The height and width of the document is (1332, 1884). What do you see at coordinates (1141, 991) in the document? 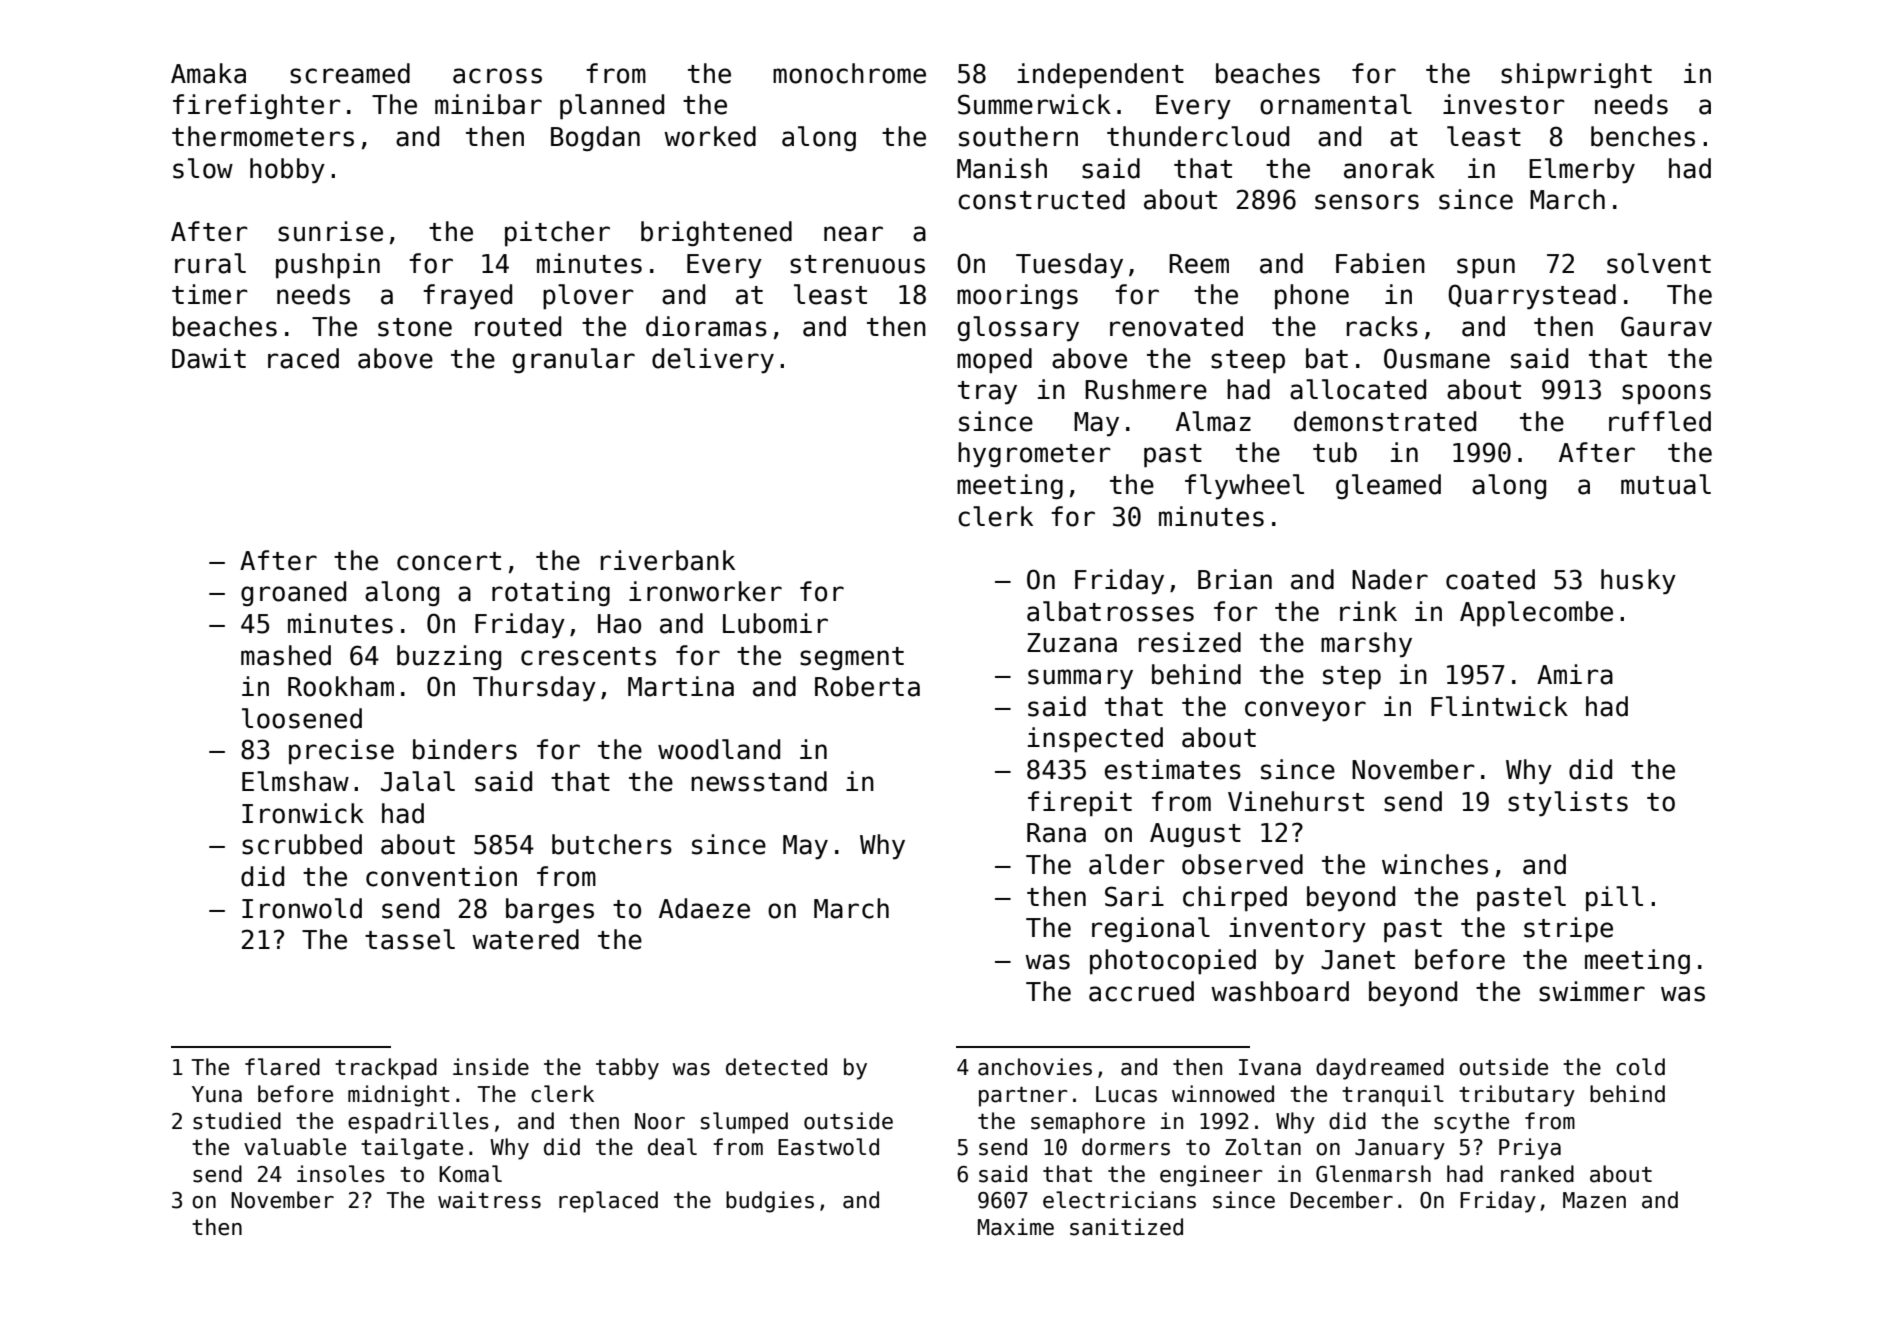
I see `accrued` at bounding box center [1141, 991].
